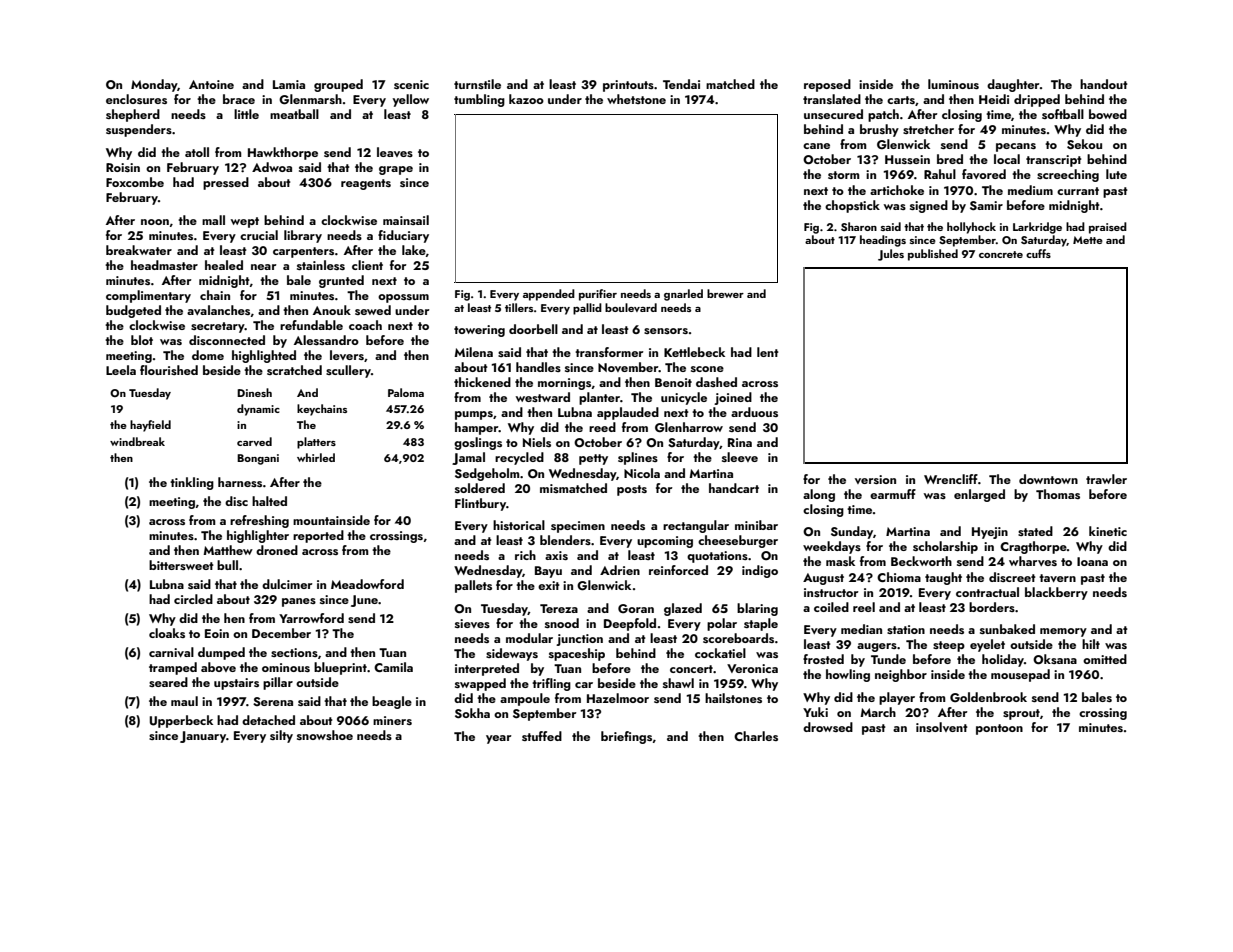 This image has height=952, width=1233. Describe the element at coordinates (254, 392) in the image. I see `Dinesh` at that location.
